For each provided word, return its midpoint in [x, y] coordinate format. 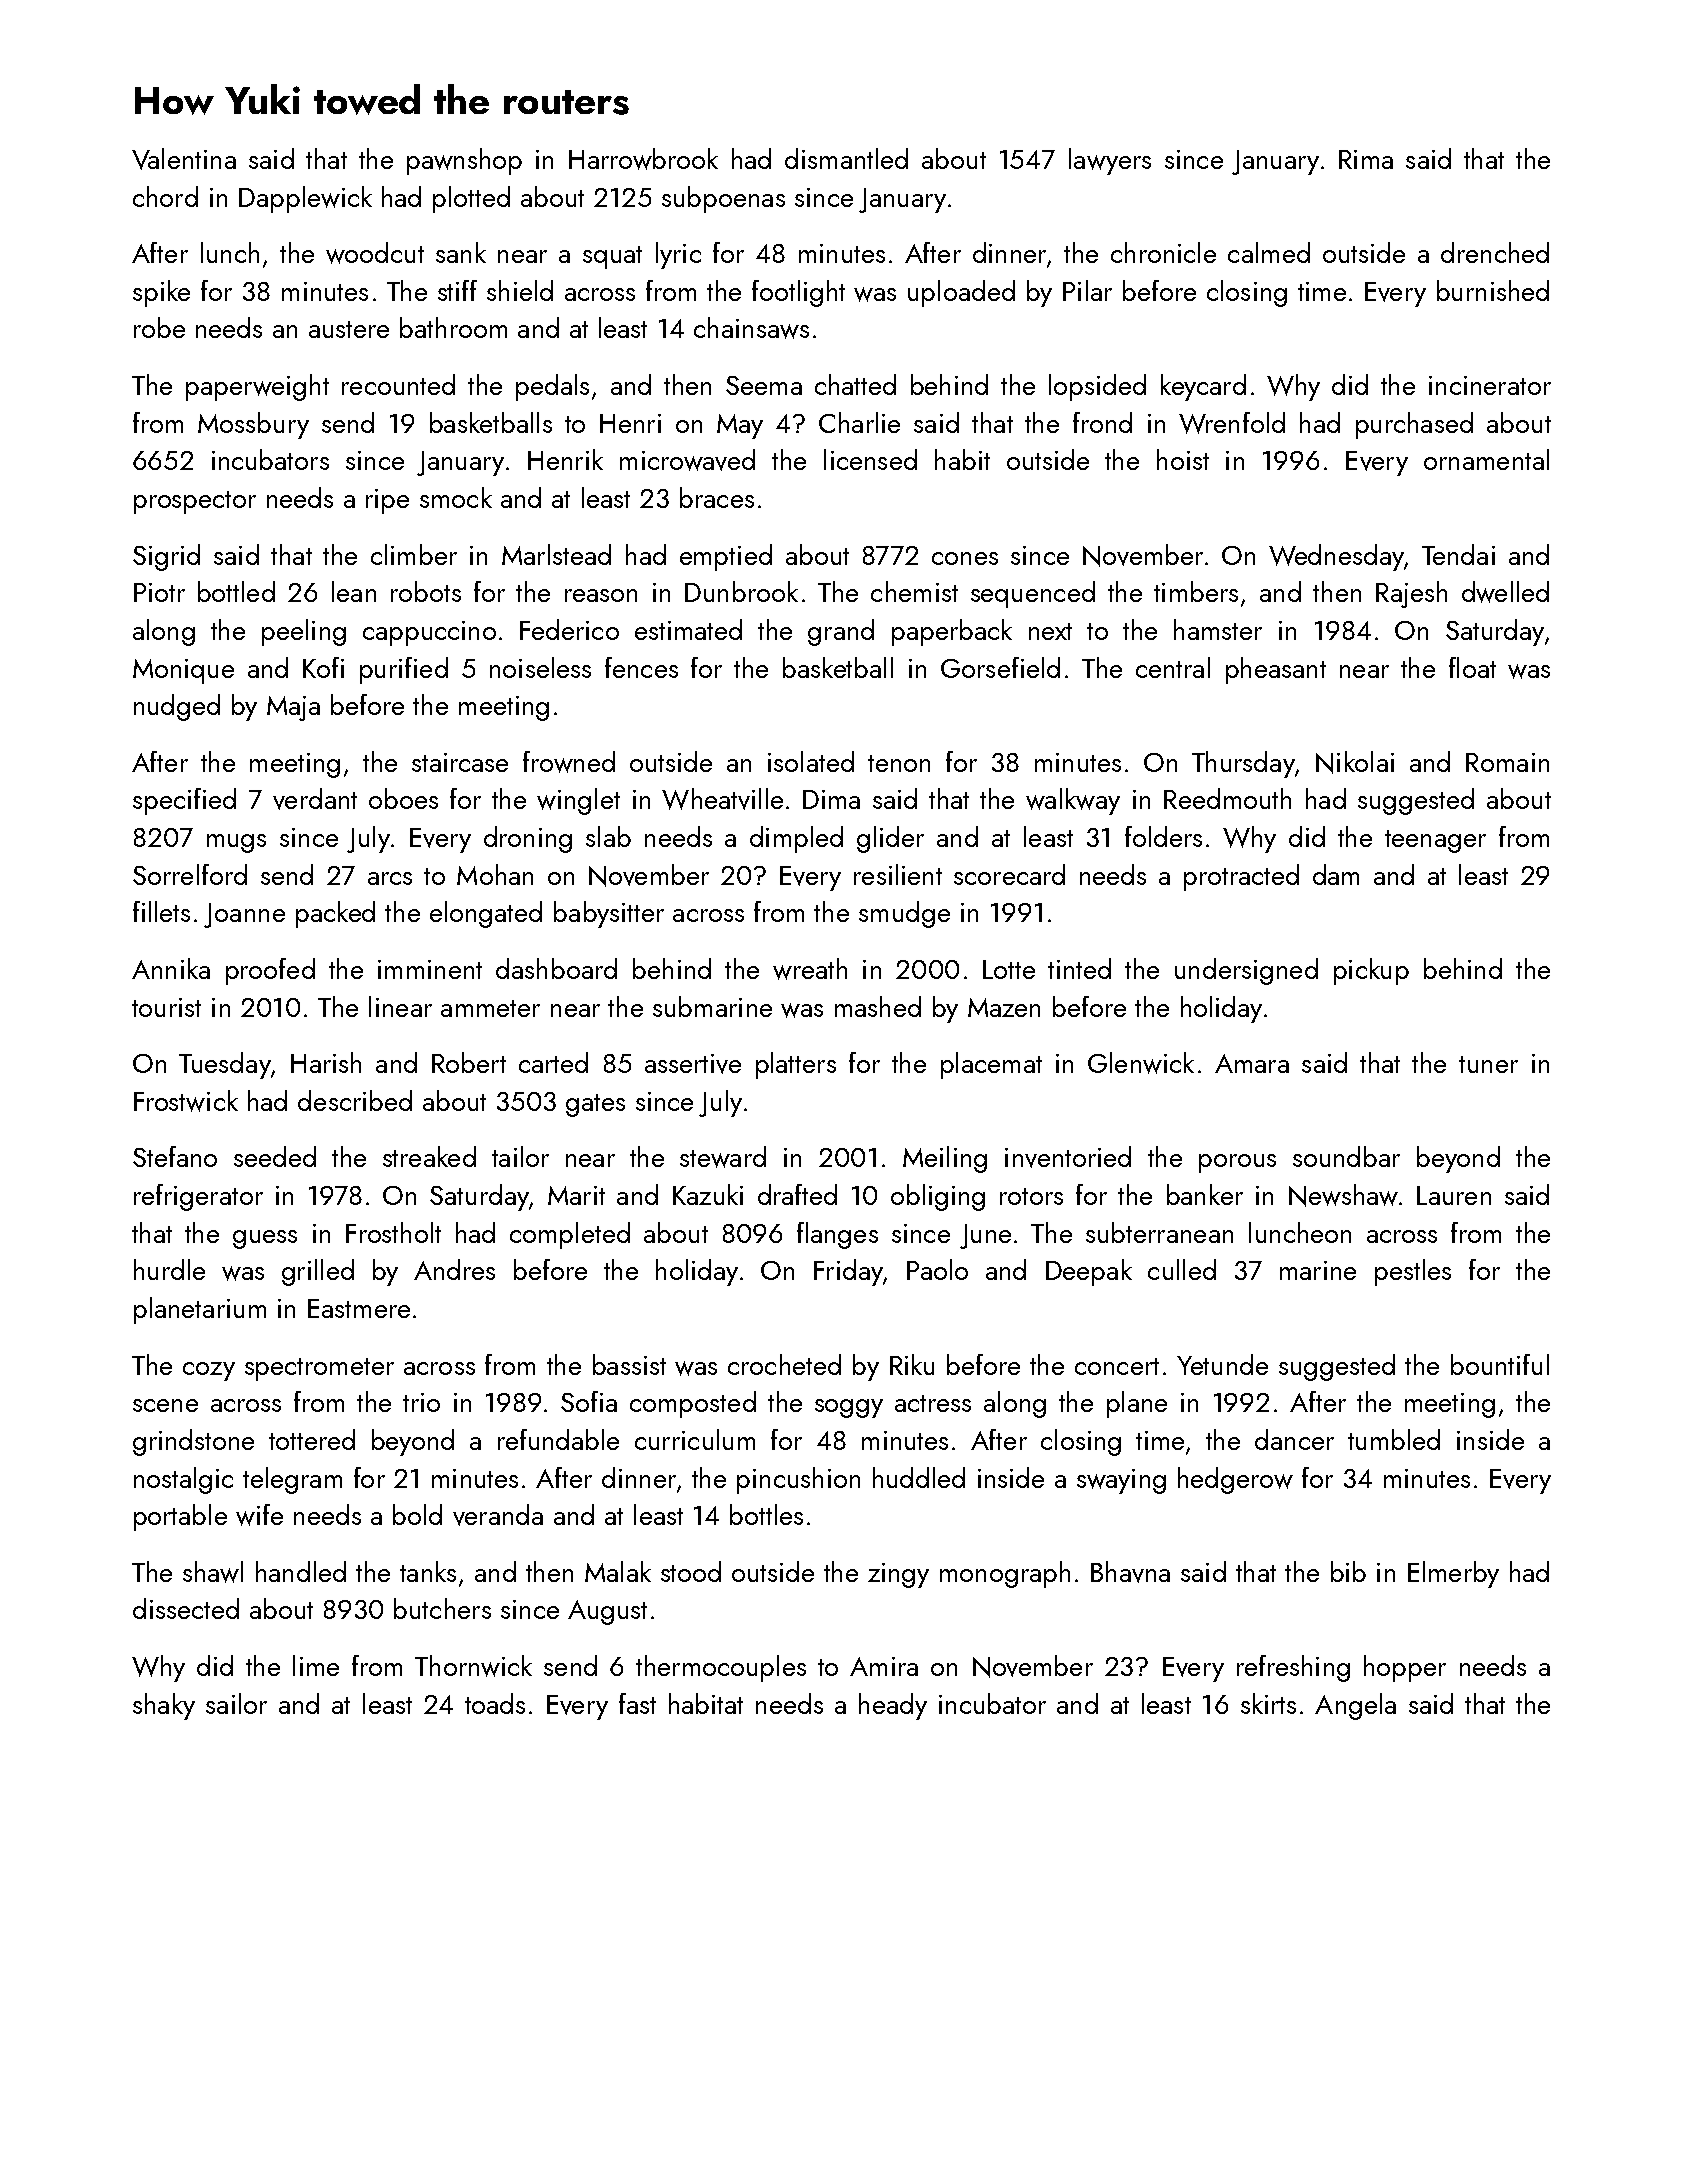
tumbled [1394, 1439]
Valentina [184, 159]
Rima [1366, 159]
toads [495, 1703]
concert [1117, 1366]
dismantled [846, 158]
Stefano [175, 1156]
